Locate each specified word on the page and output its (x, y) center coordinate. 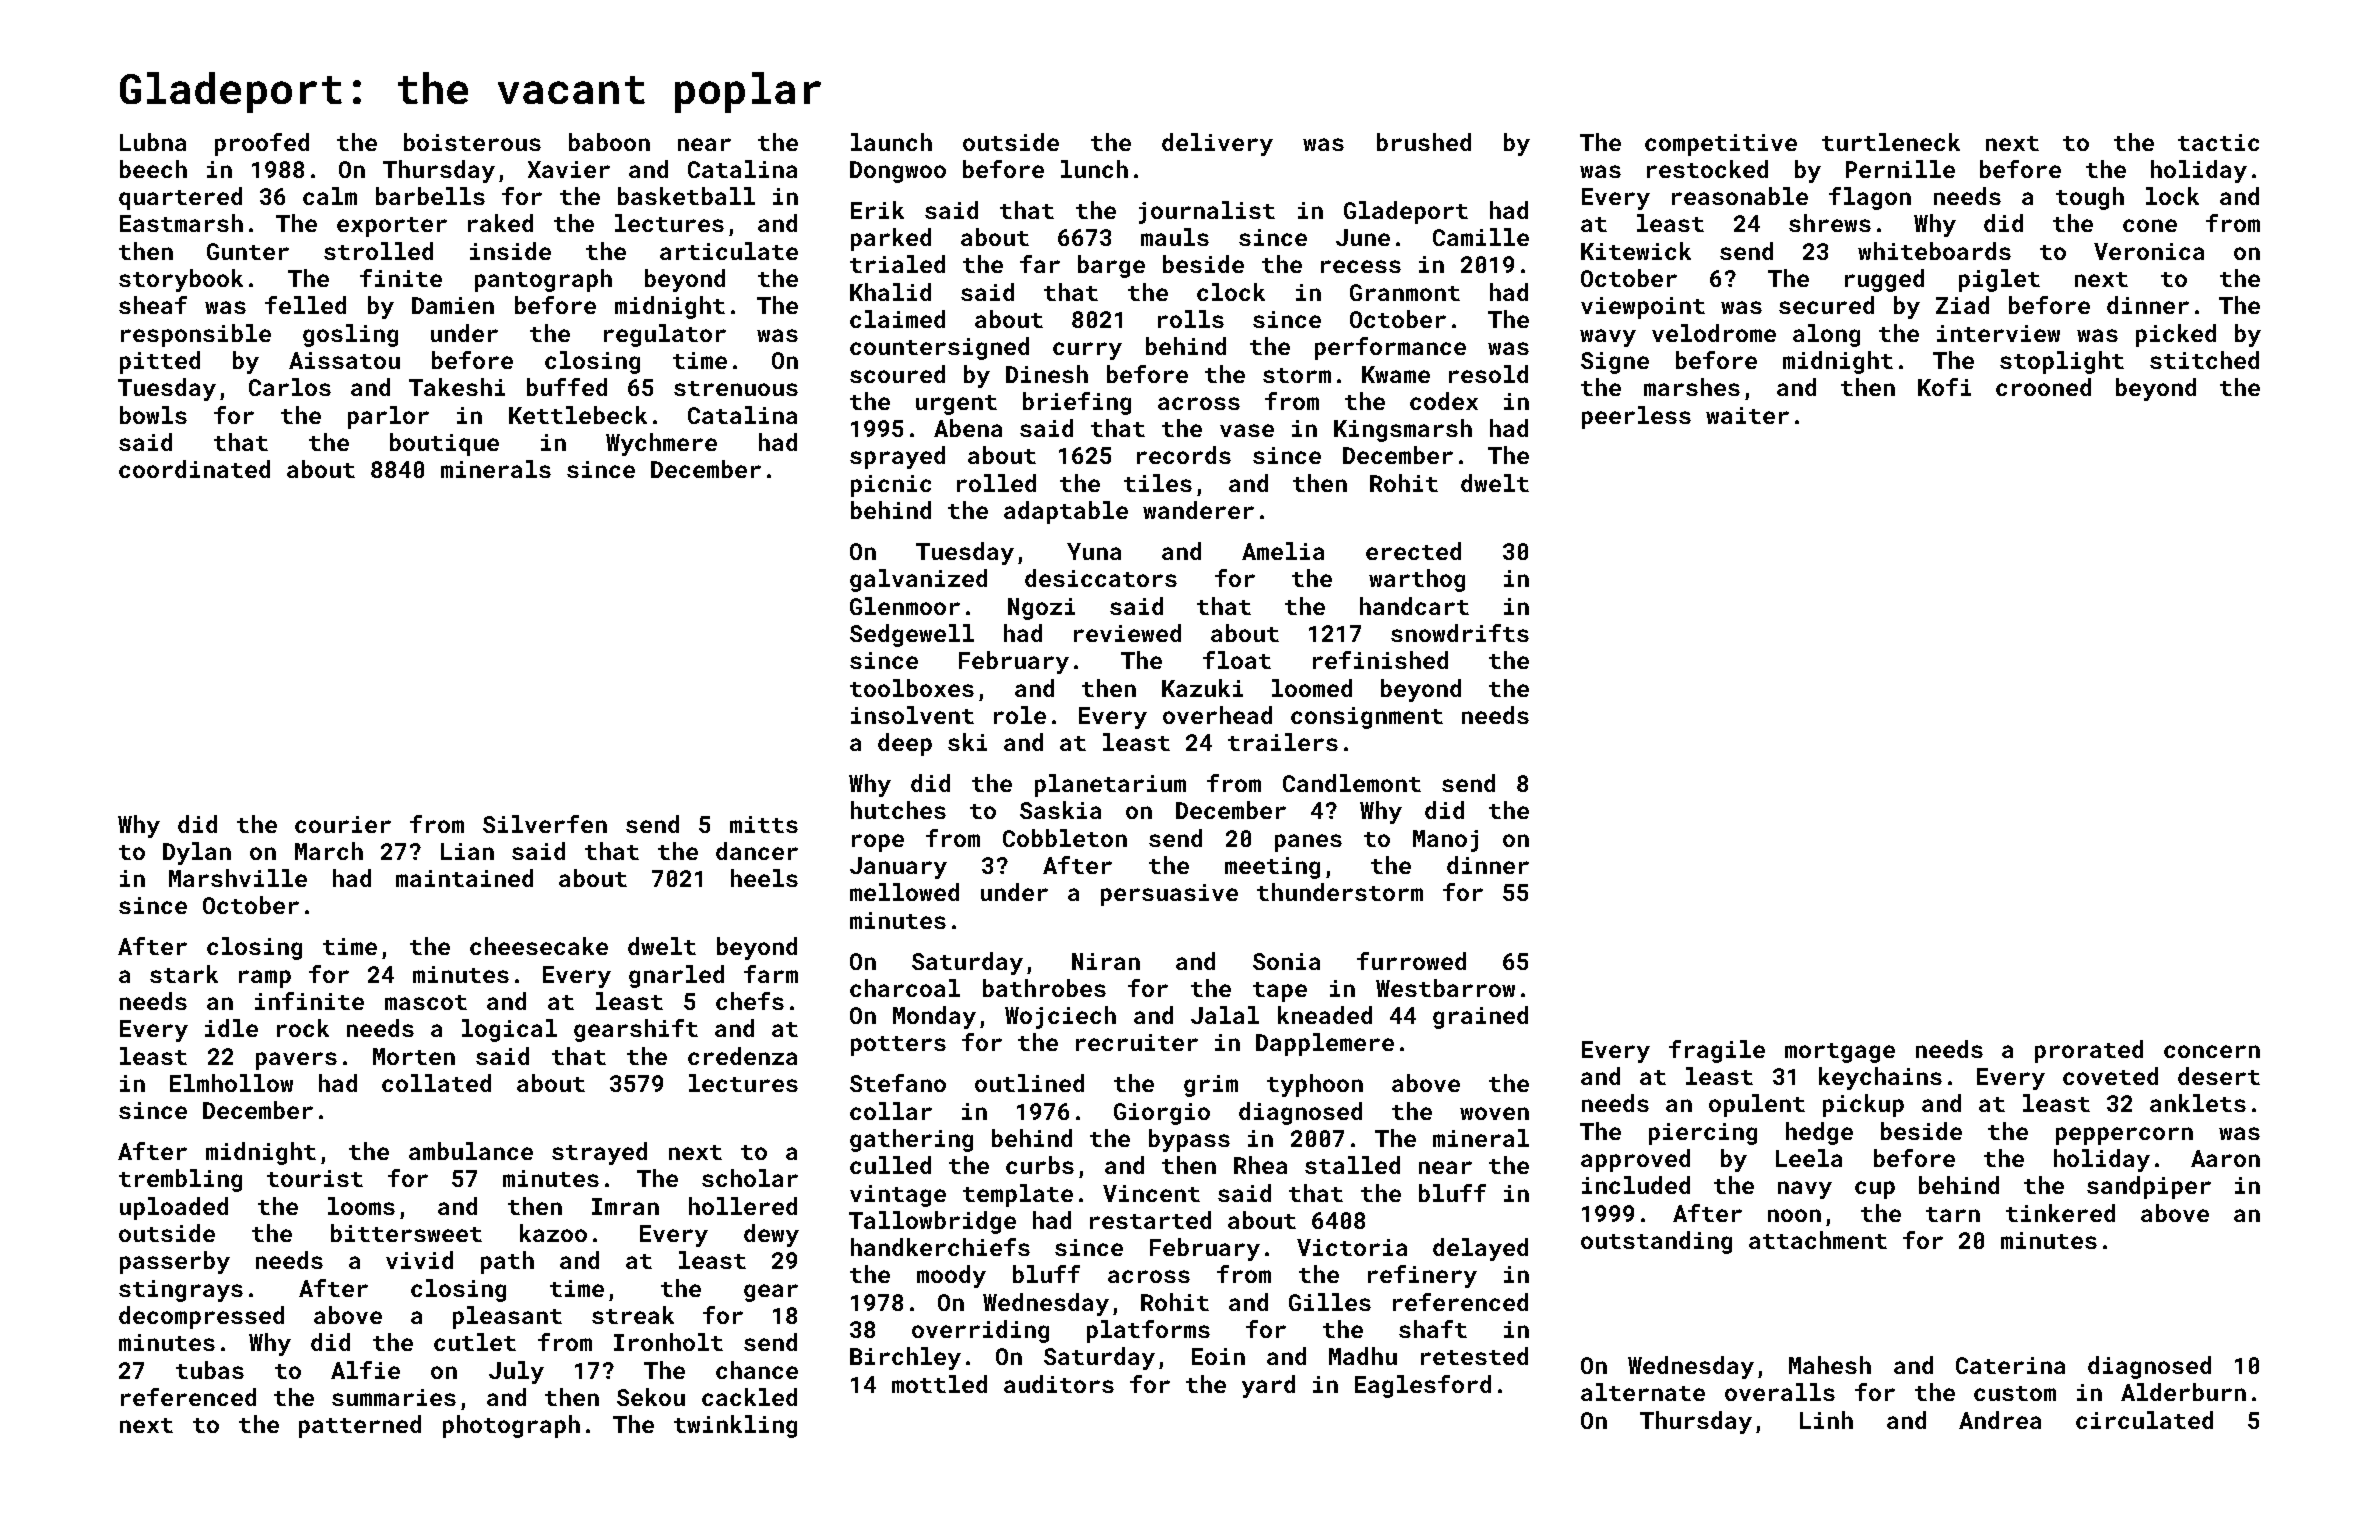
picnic (891, 486)
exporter (392, 227)
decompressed (201, 1317)
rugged (1884, 280)
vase (1247, 430)
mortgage (1840, 1053)
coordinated (194, 469)
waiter (1747, 415)
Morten (414, 1056)
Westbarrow (1445, 988)
